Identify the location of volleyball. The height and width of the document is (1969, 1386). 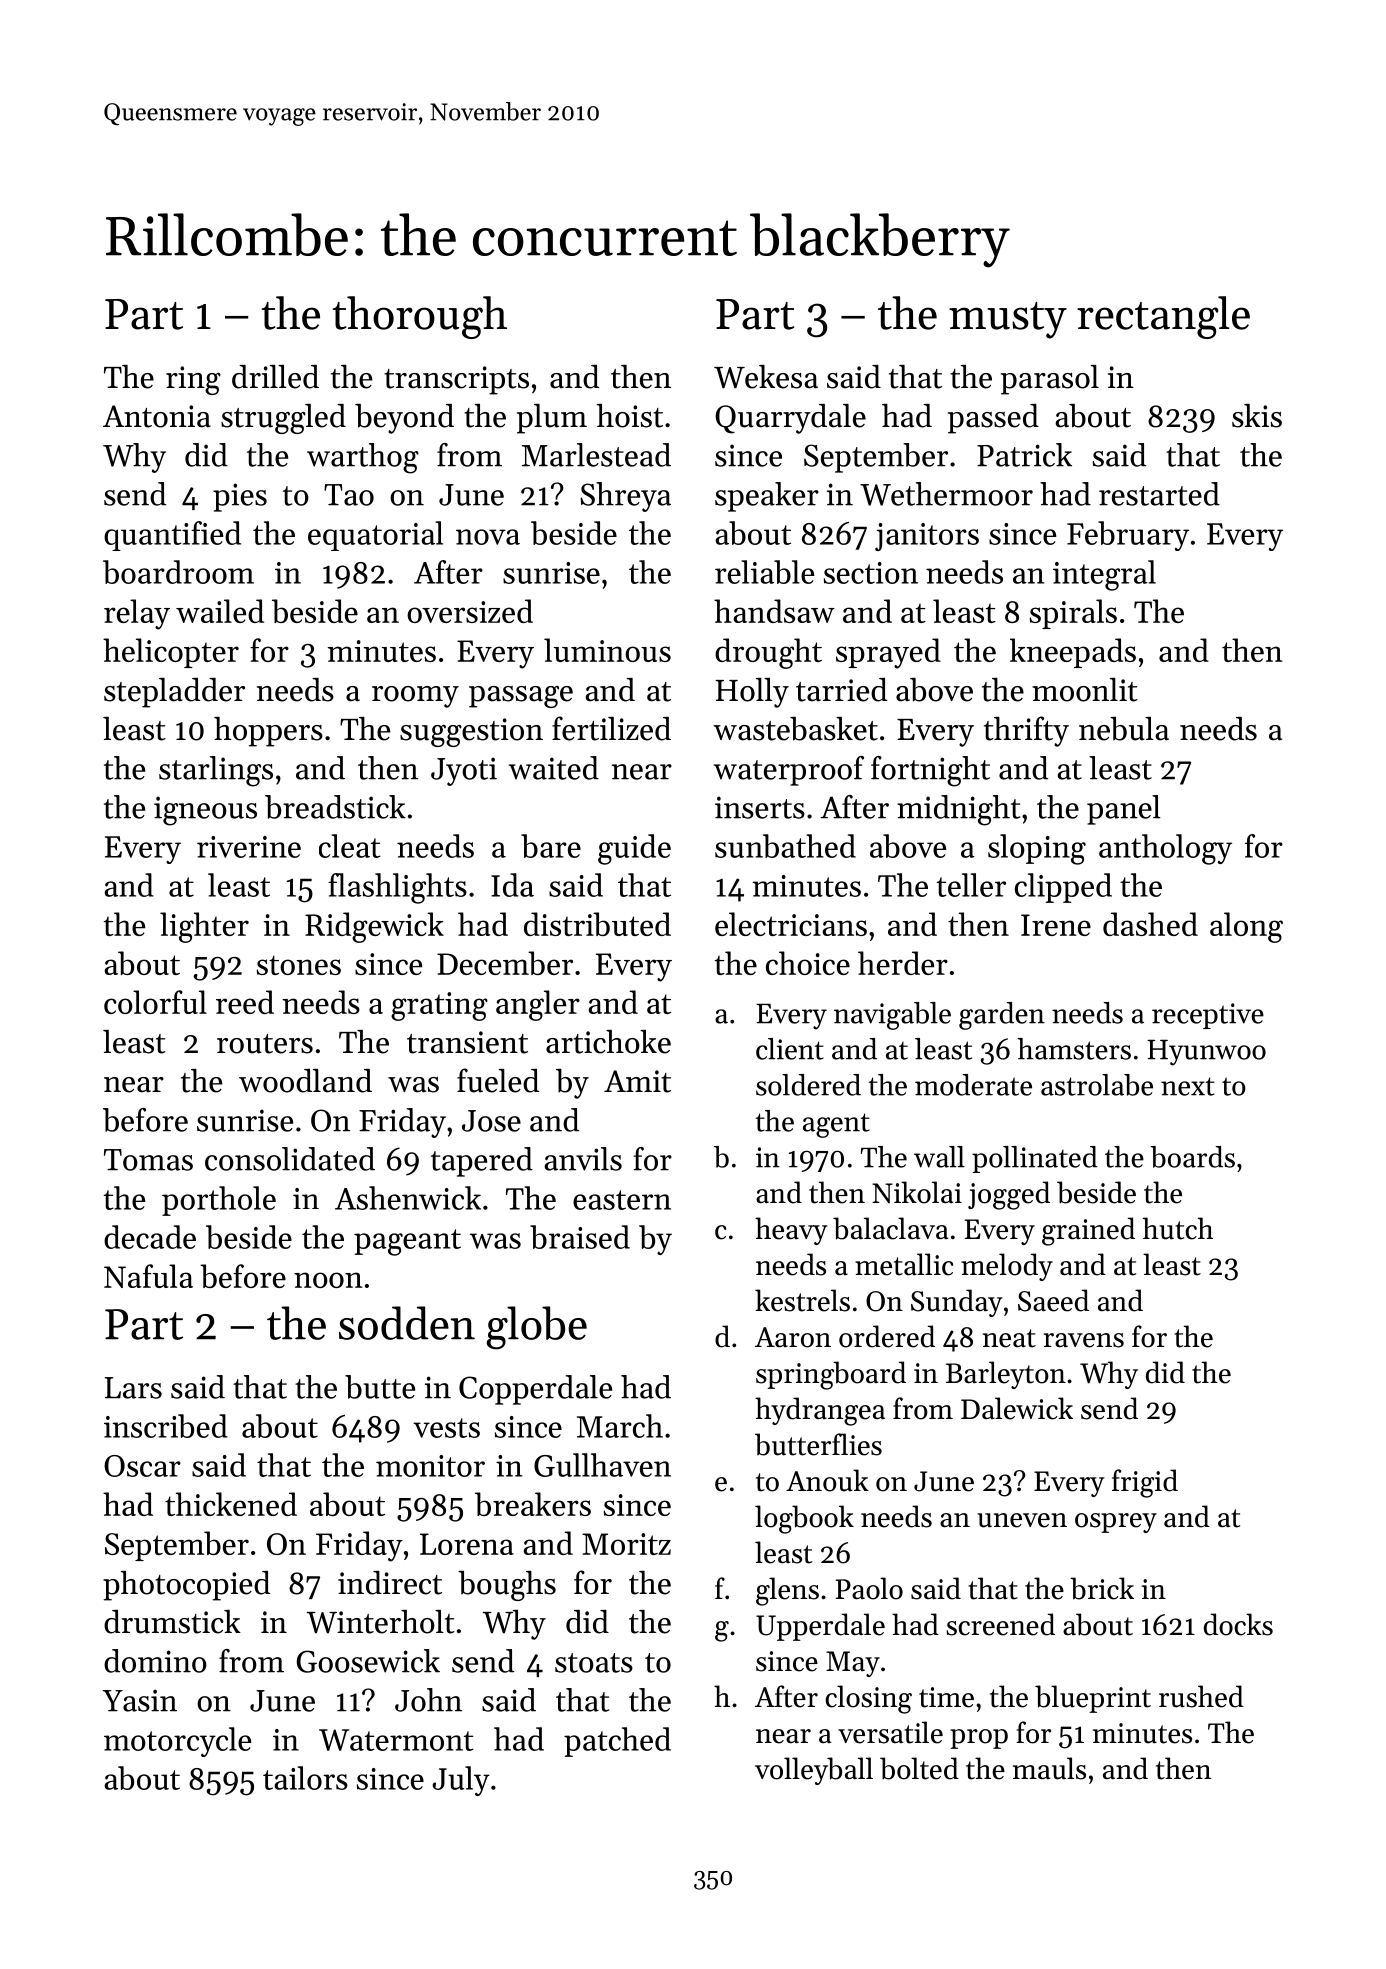
(814, 1771).
